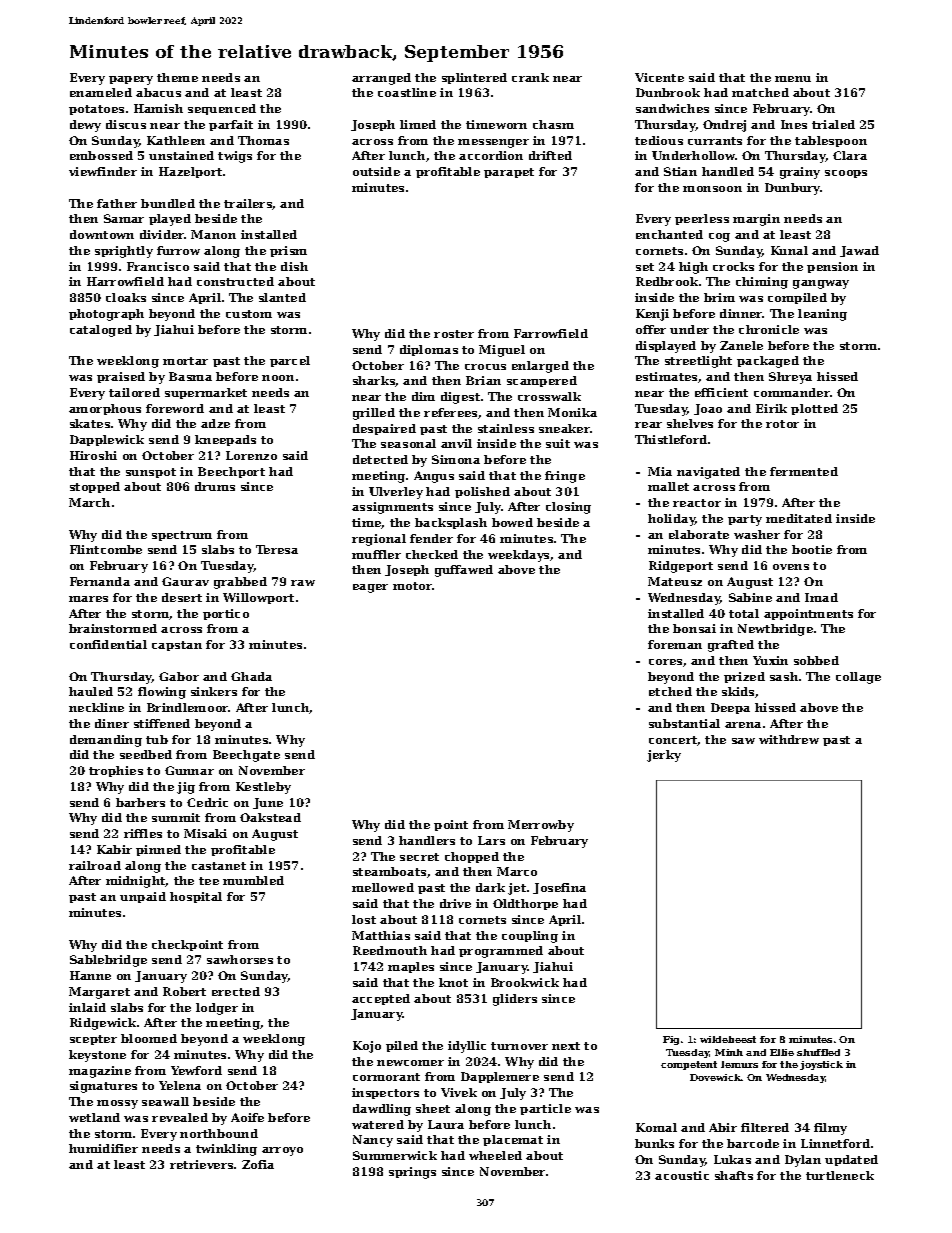  What do you see at coordinates (812, 549) in the screenshot?
I see `bootie` at bounding box center [812, 549].
